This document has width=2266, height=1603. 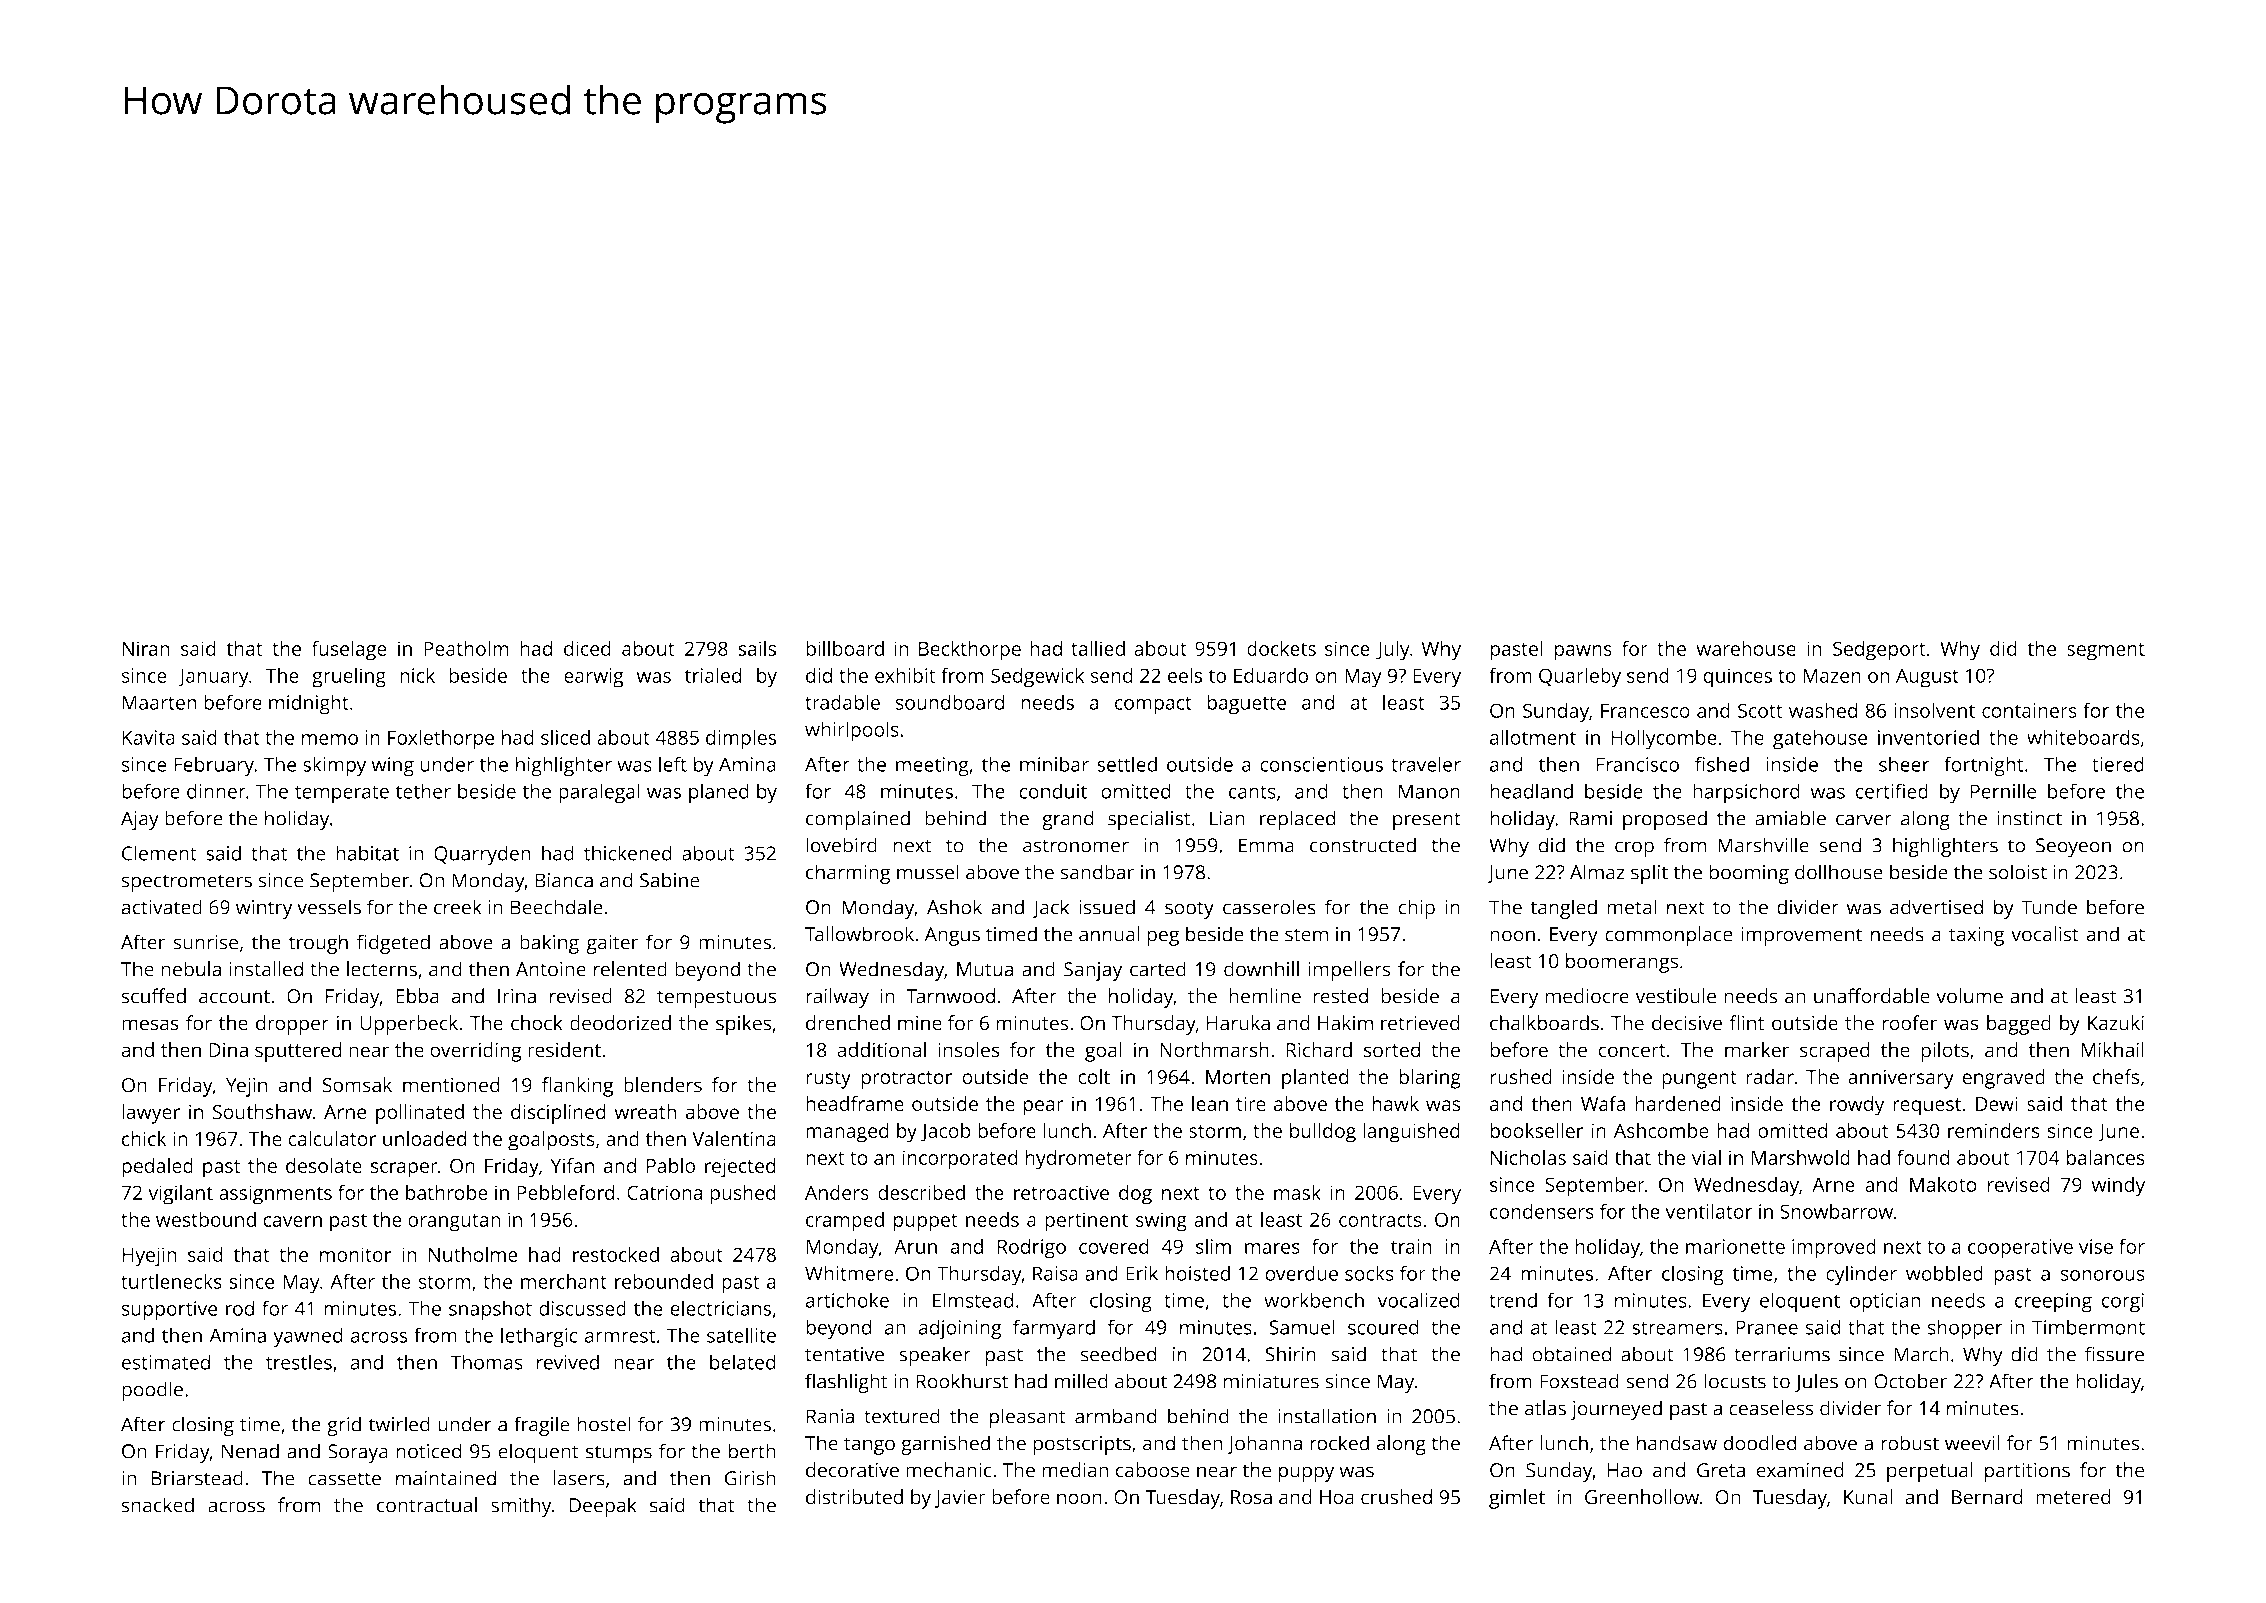 What do you see at coordinates (2103, 1275) in the document?
I see `sonorous` at bounding box center [2103, 1275].
